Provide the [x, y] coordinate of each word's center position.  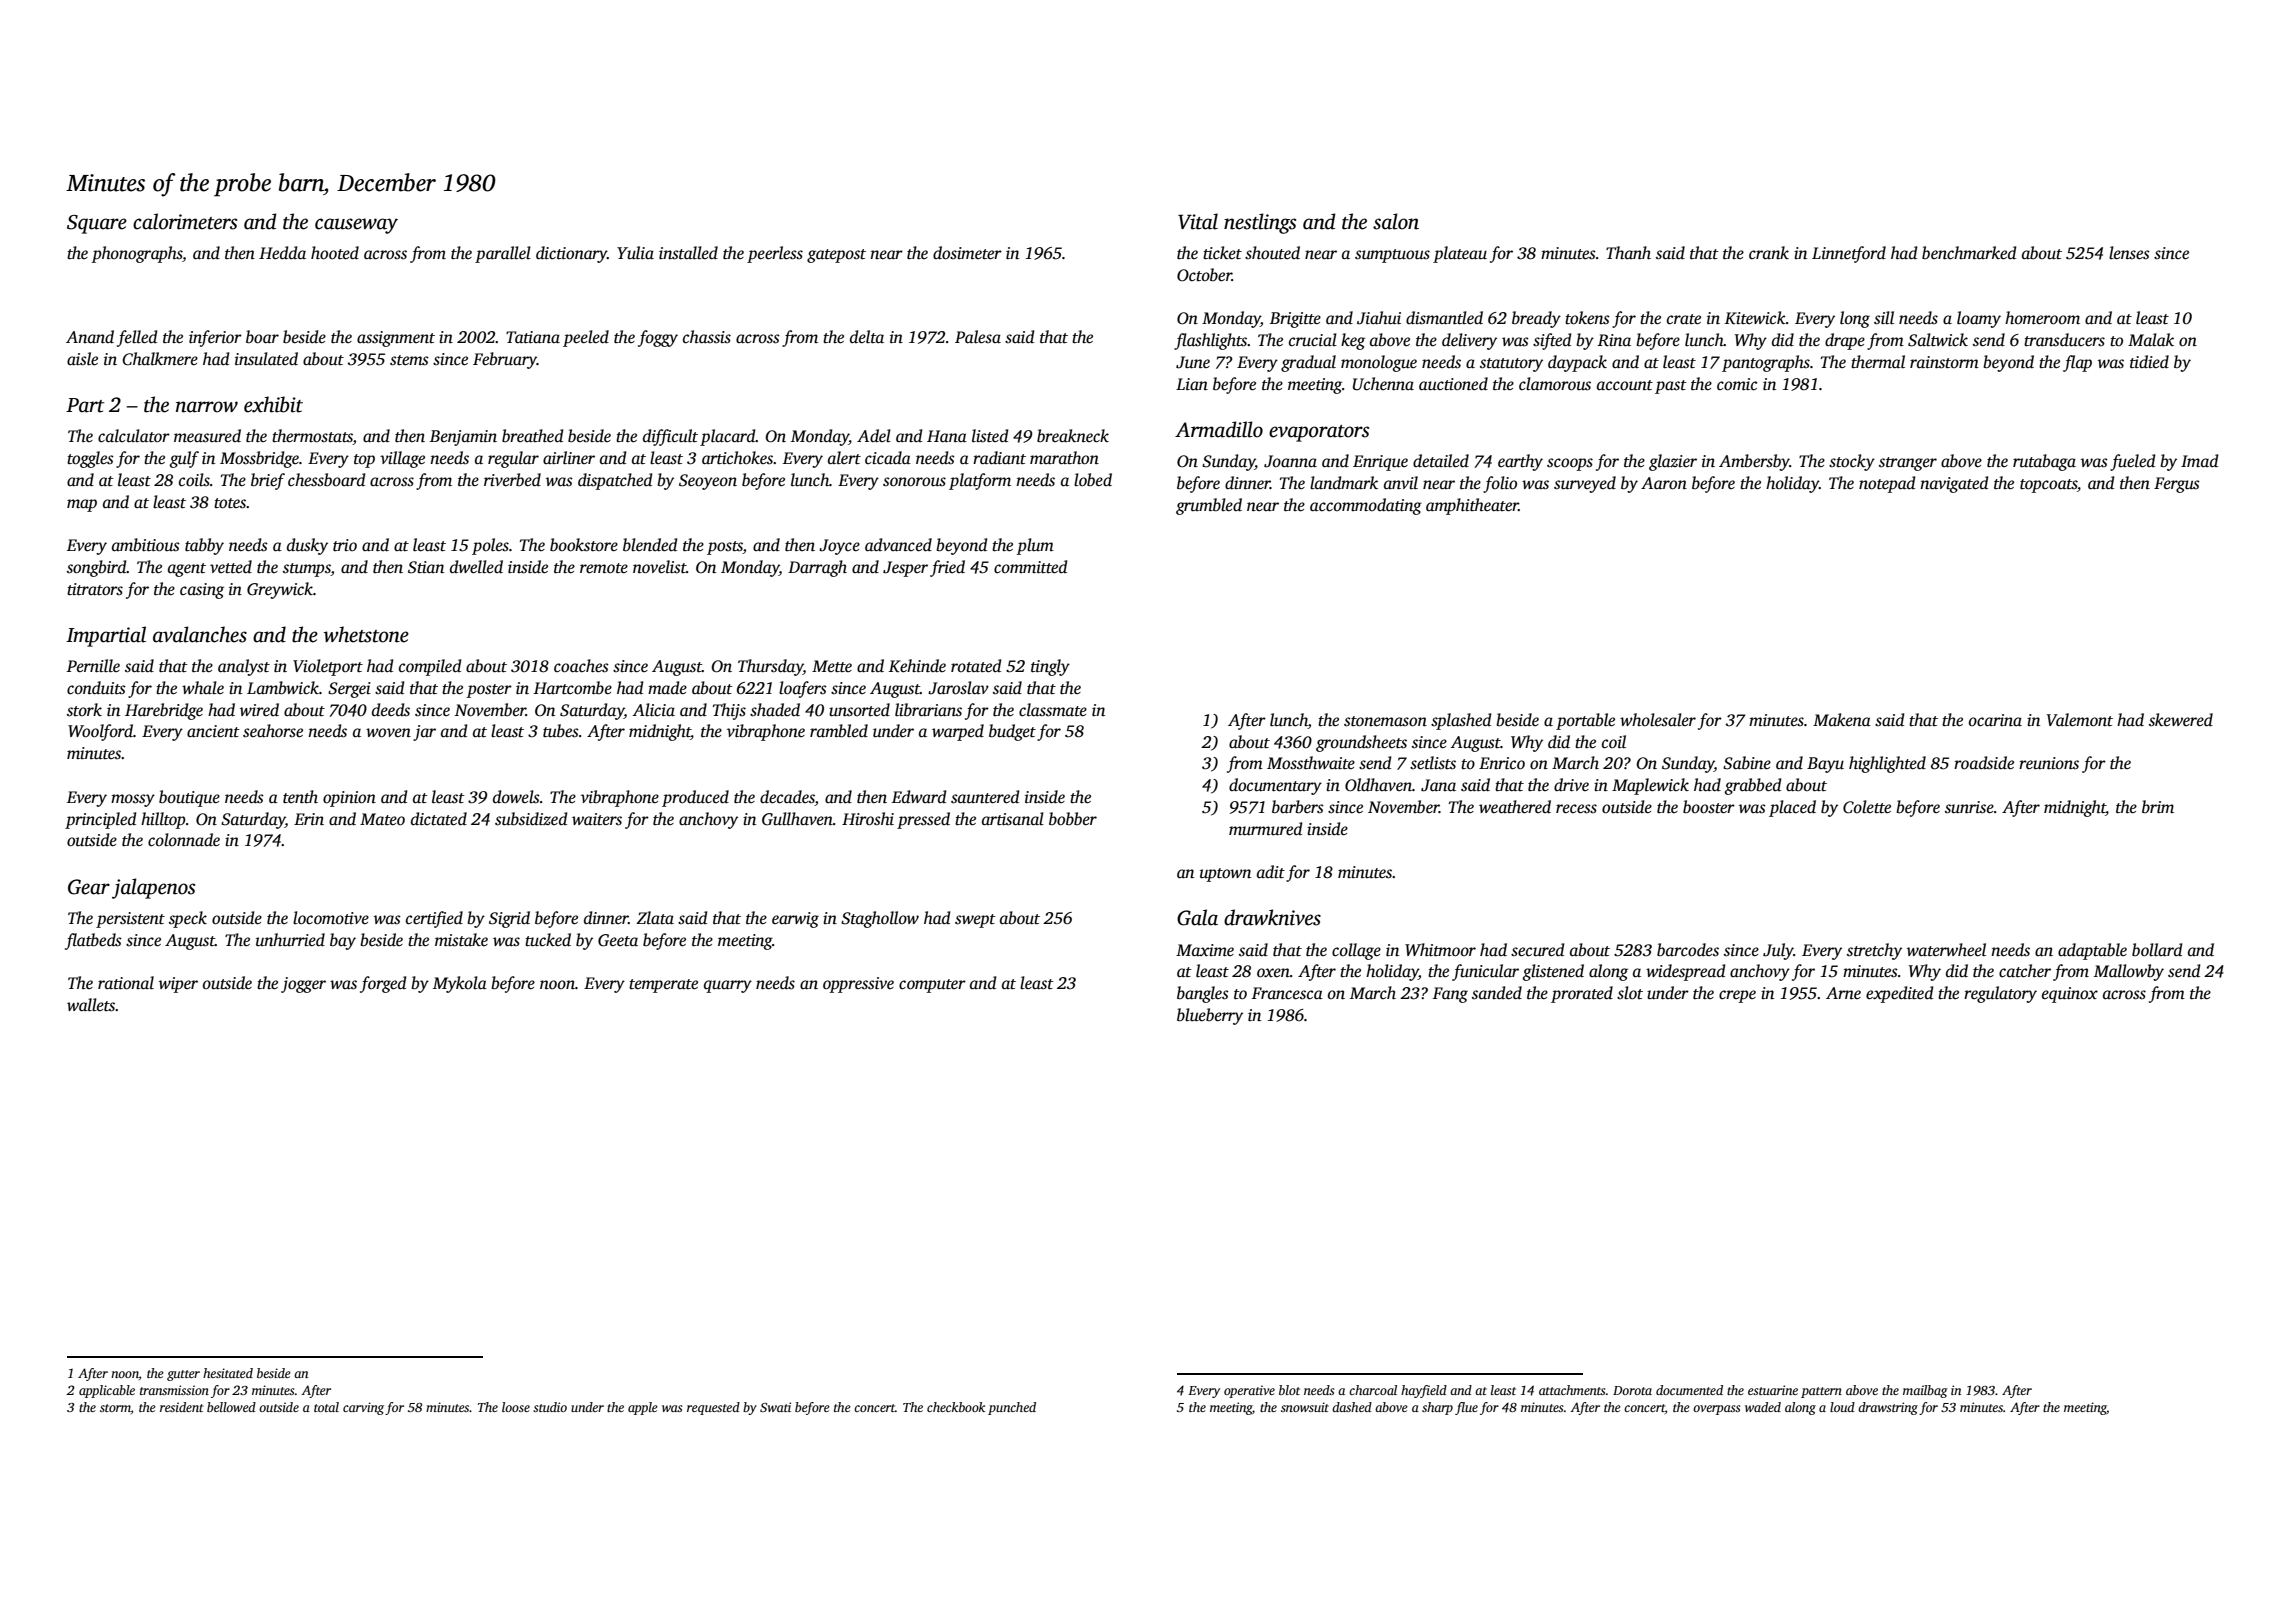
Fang [1450, 995]
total [326, 1407]
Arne [1843, 993]
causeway [356, 226]
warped [958, 732]
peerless [775, 254]
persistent [130, 920]
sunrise [1969, 807]
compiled [430, 667]
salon [1396, 221]
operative [1249, 1391]
